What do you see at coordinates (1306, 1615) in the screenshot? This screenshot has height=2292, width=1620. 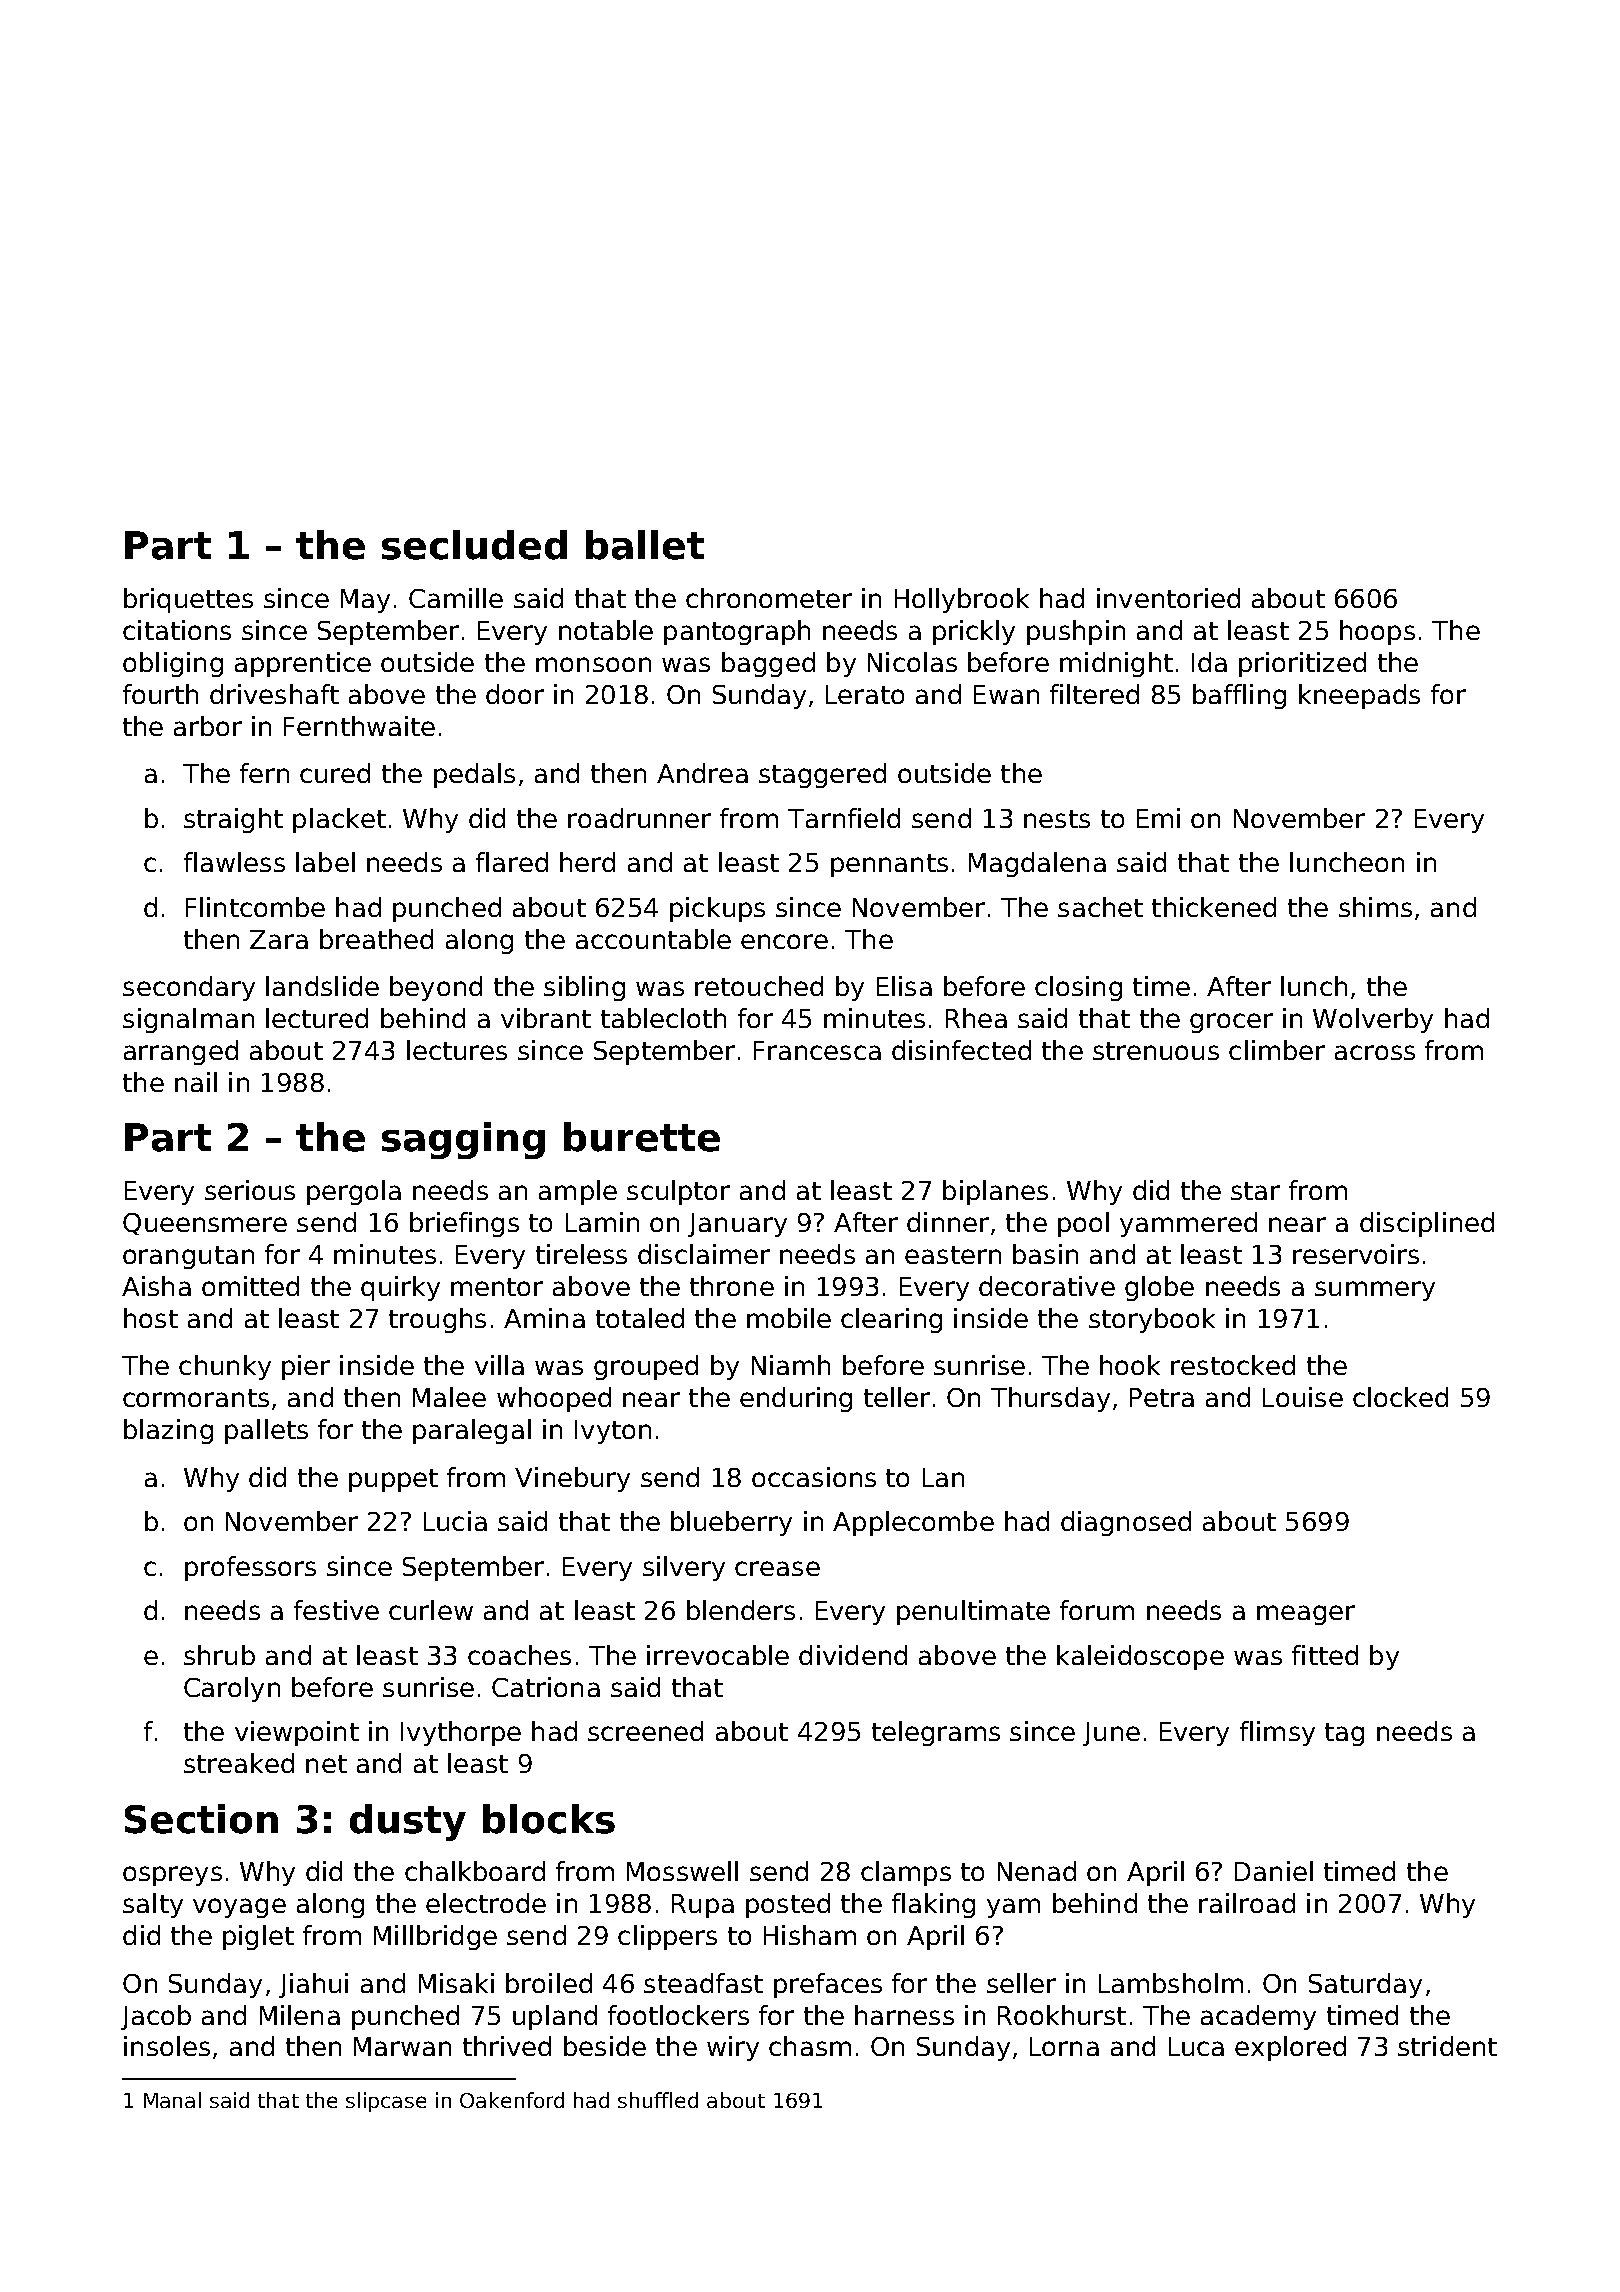 I see `meager` at bounding box center [1306, 1615].
